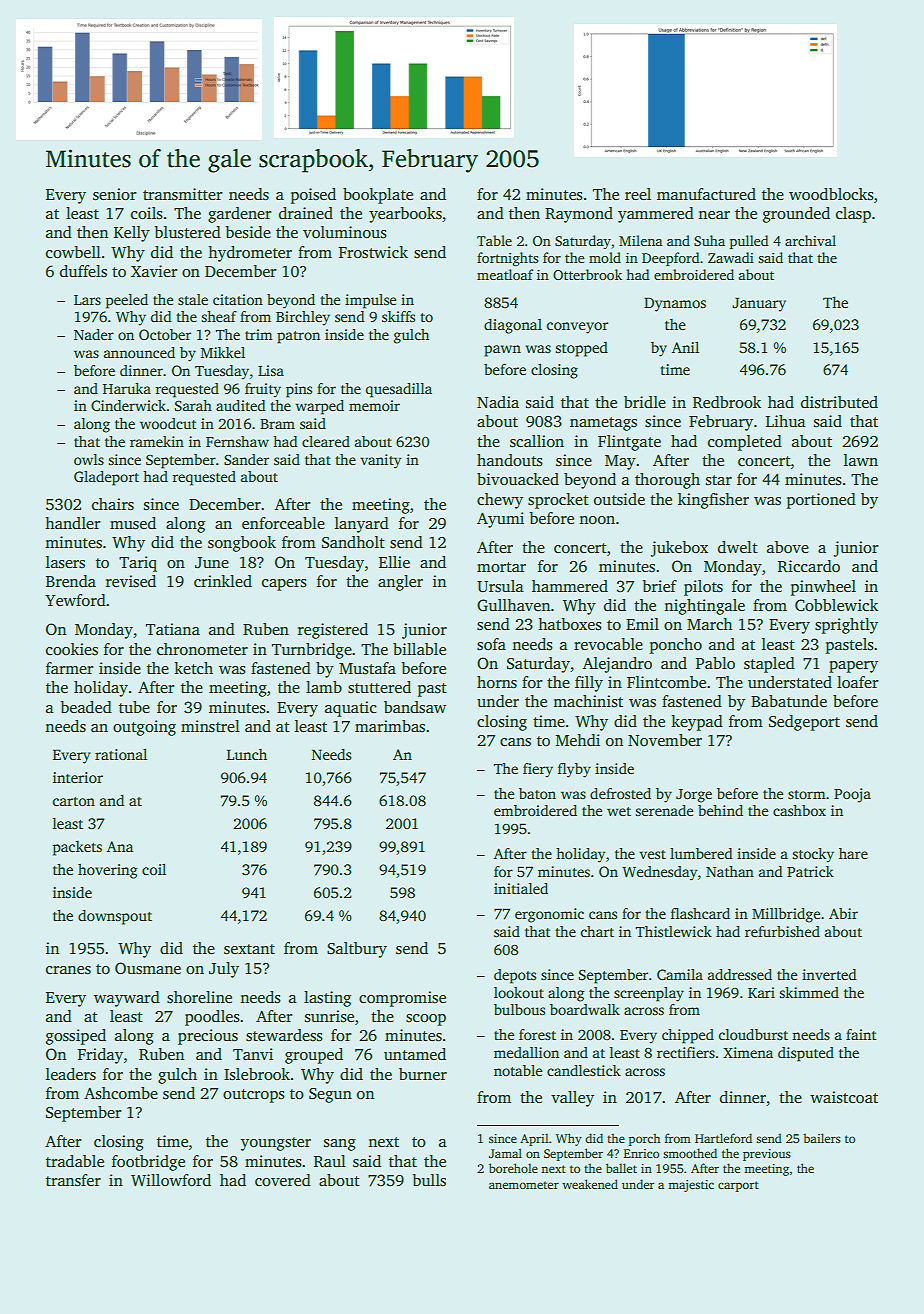  What do you see at coordinates (524, 1185) in the screenshot?
I see `anemometer` at bounding box center [524, 1185].
